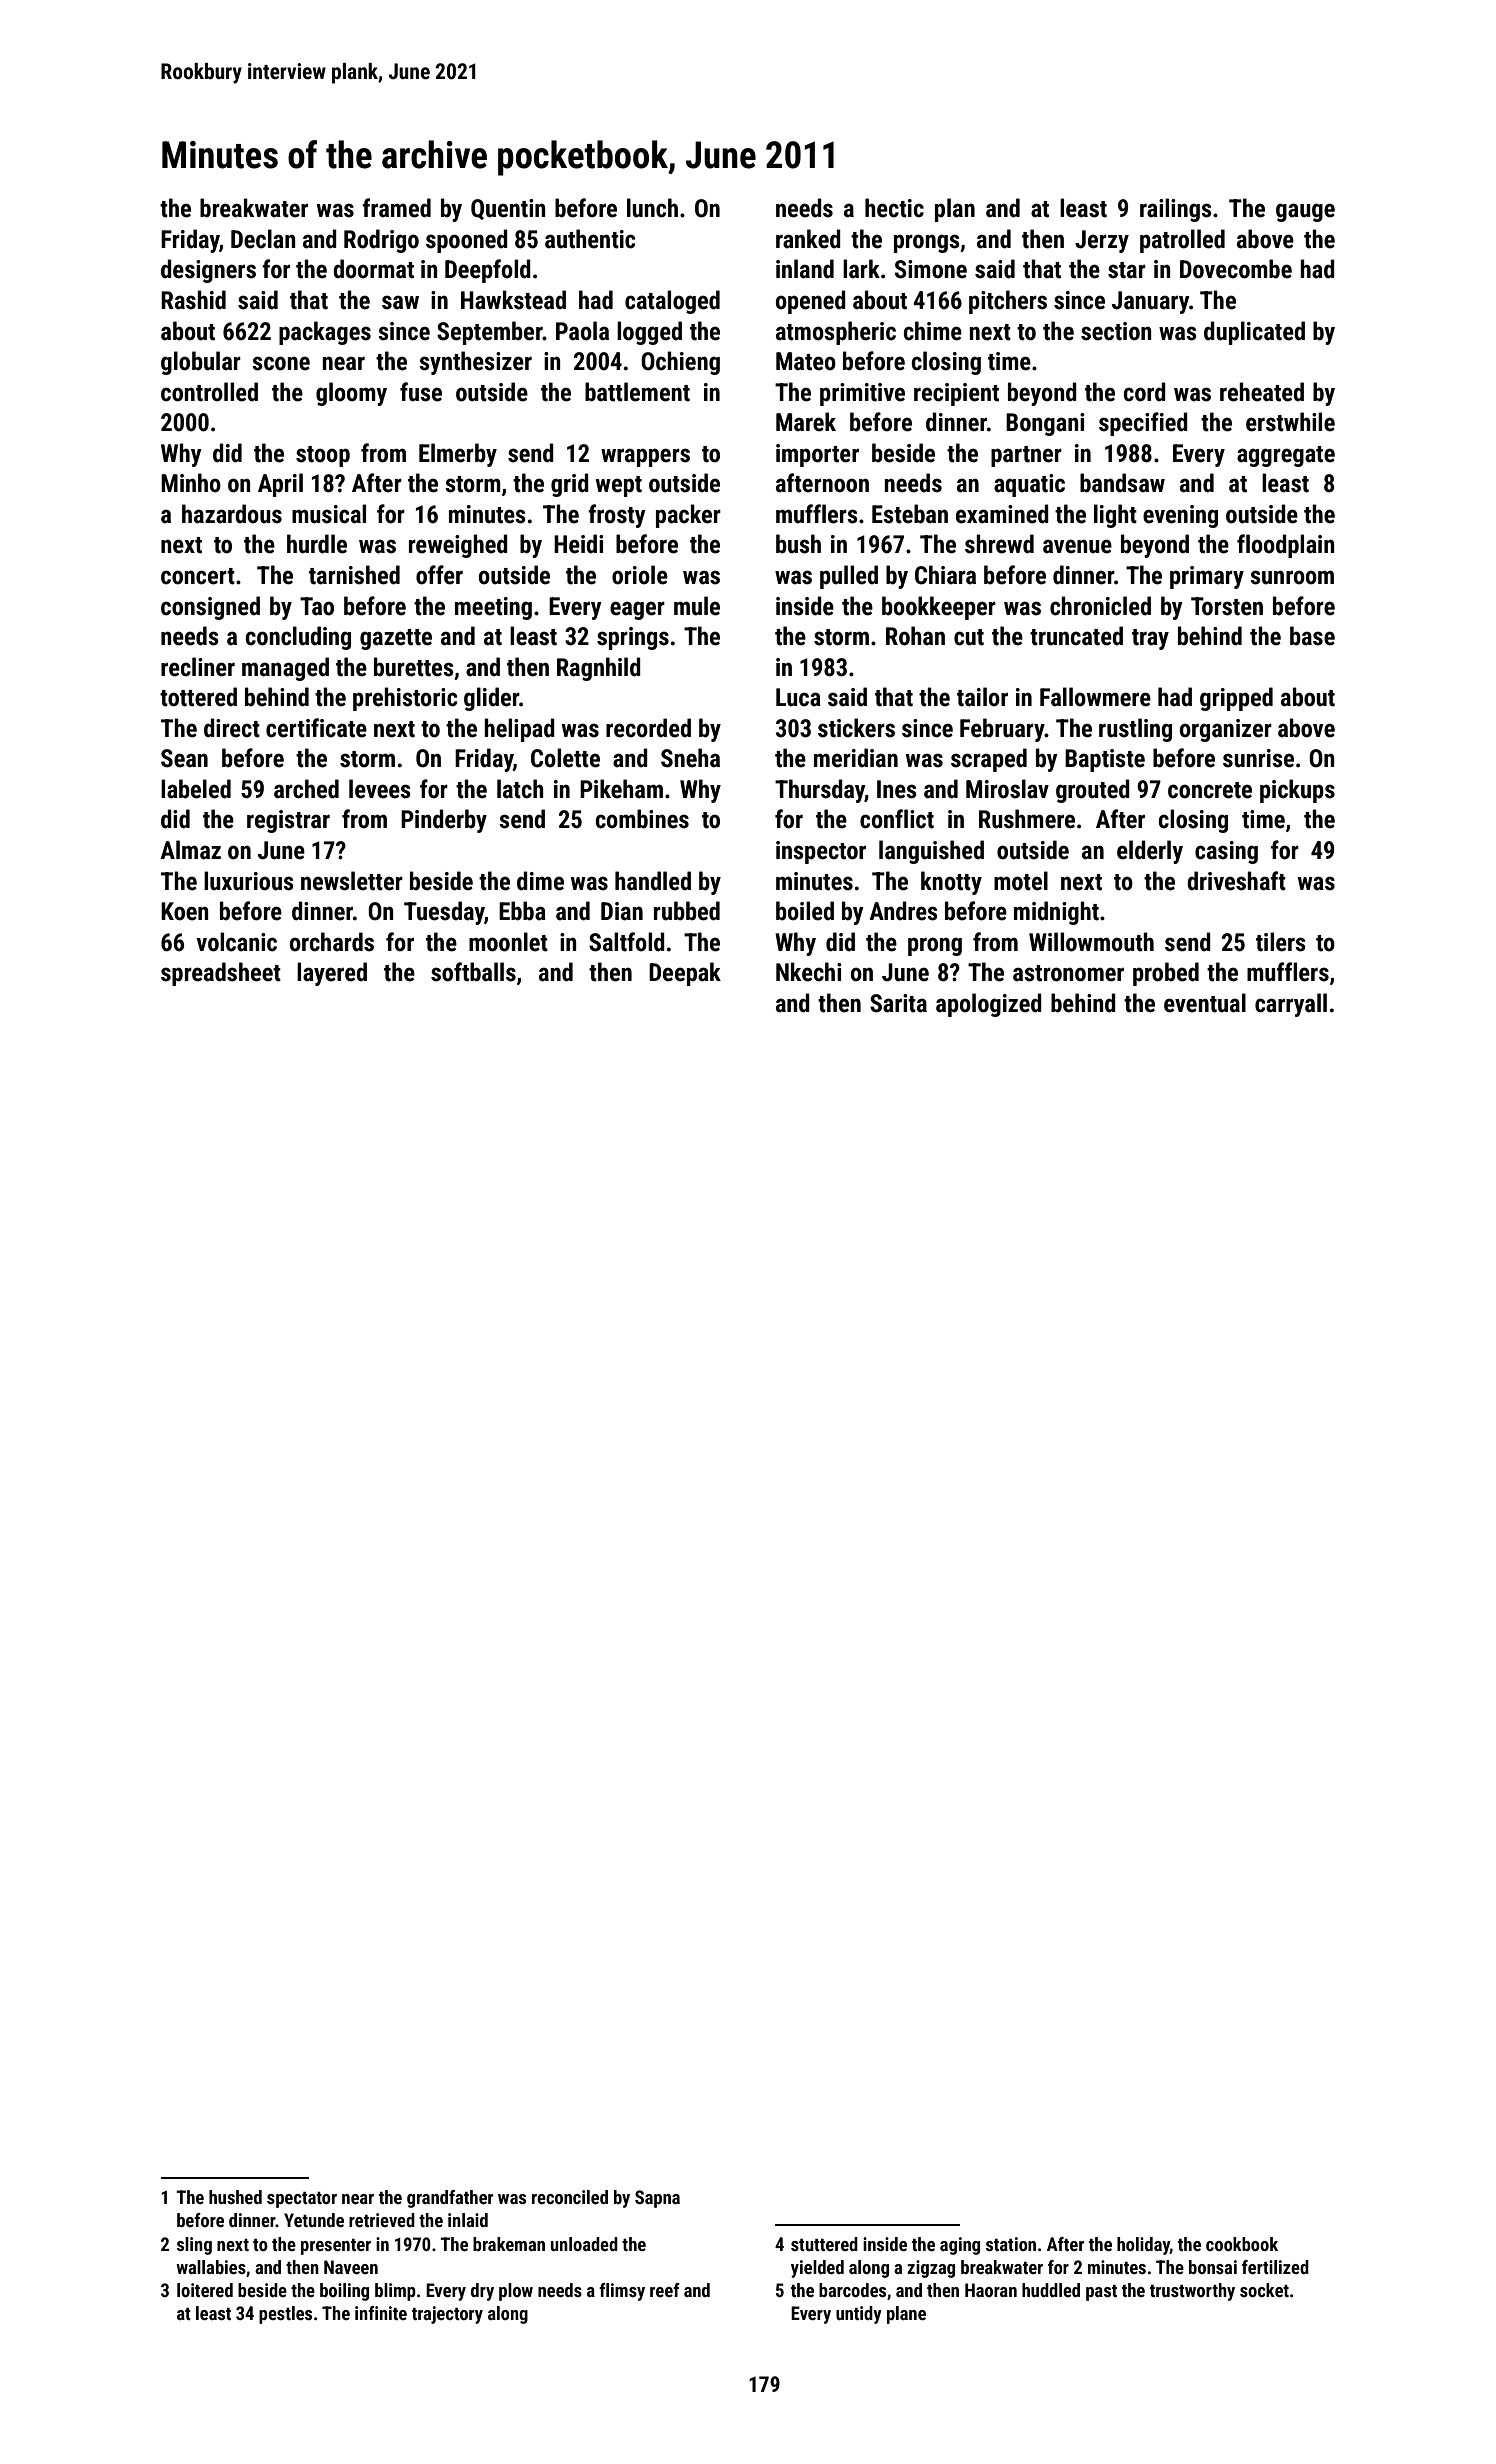  Describe the element at coordinates (281, 363) in the screenshot. I see `scone` at that location.
